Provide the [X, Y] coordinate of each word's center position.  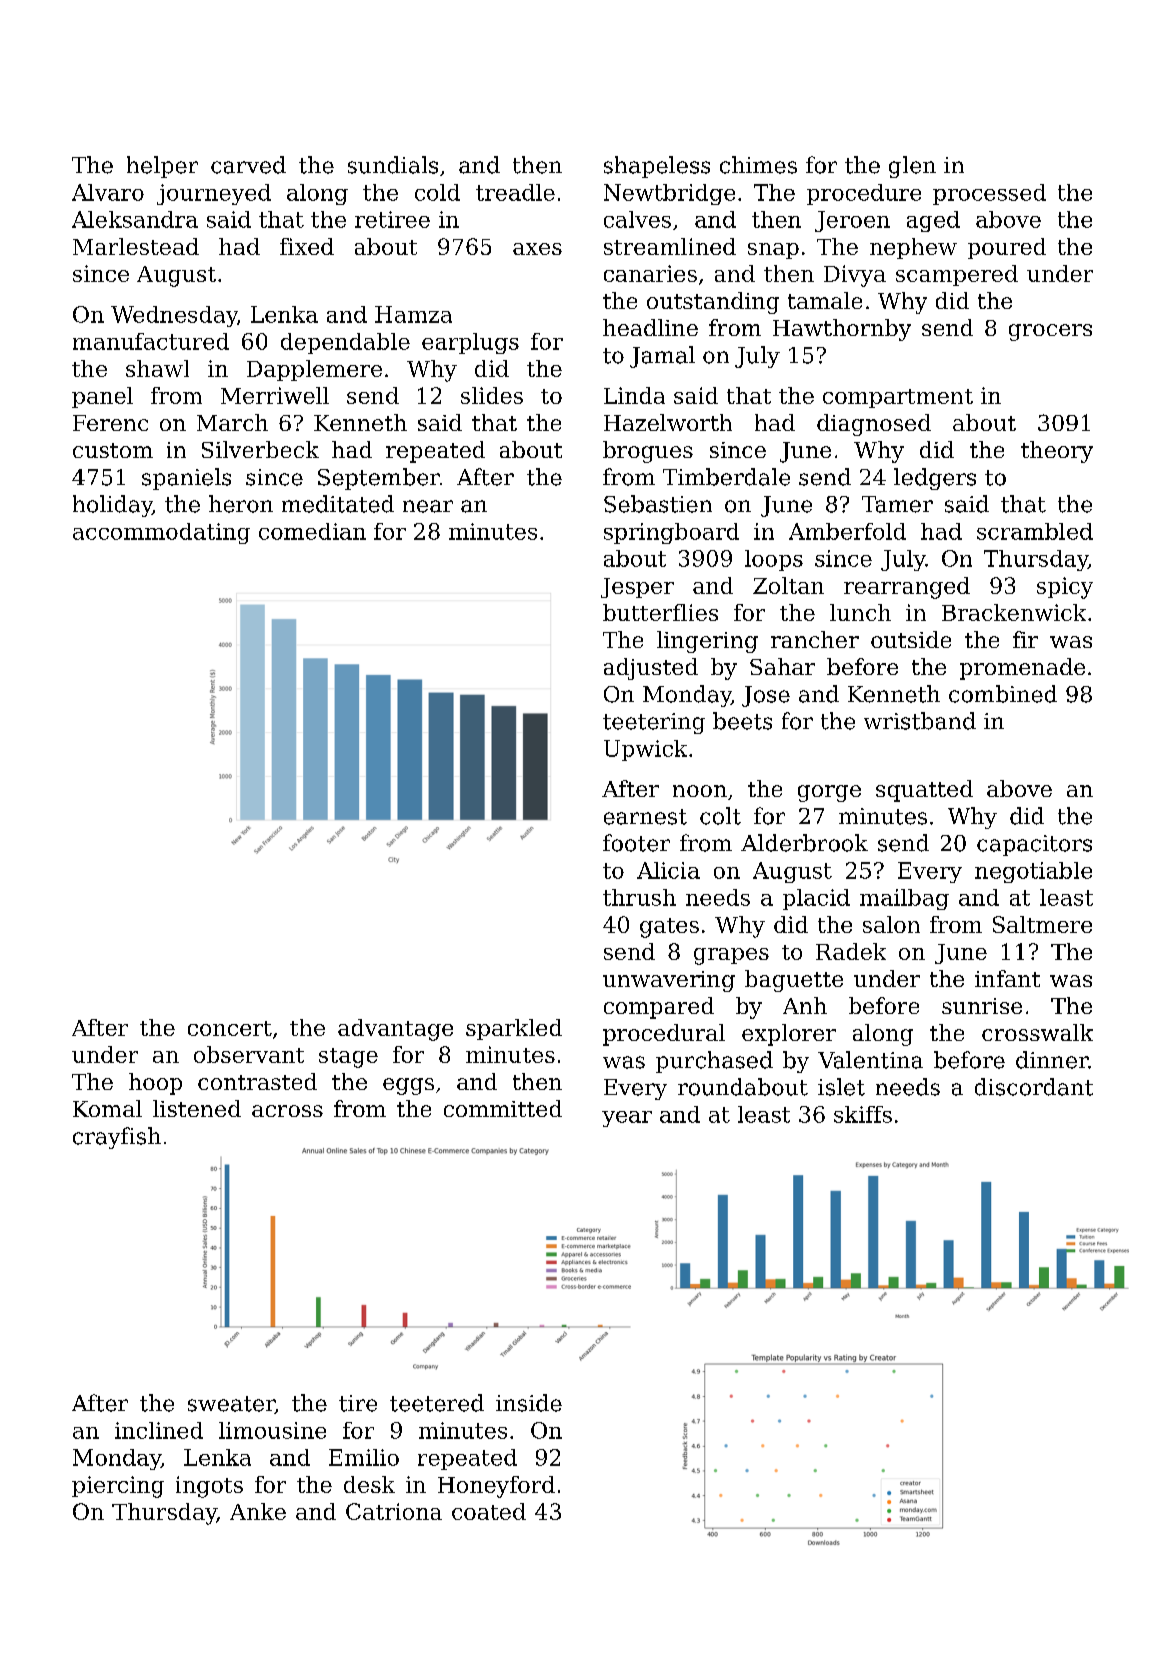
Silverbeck [260, 449]
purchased [714, 1062]
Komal [107, 1108]
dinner [1052, 1060]
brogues [648, 452]
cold [437, 192]
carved [248, 165]
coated [489, 1511]
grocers [1050, 332]
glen [912, 167]
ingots [209, 1487]
